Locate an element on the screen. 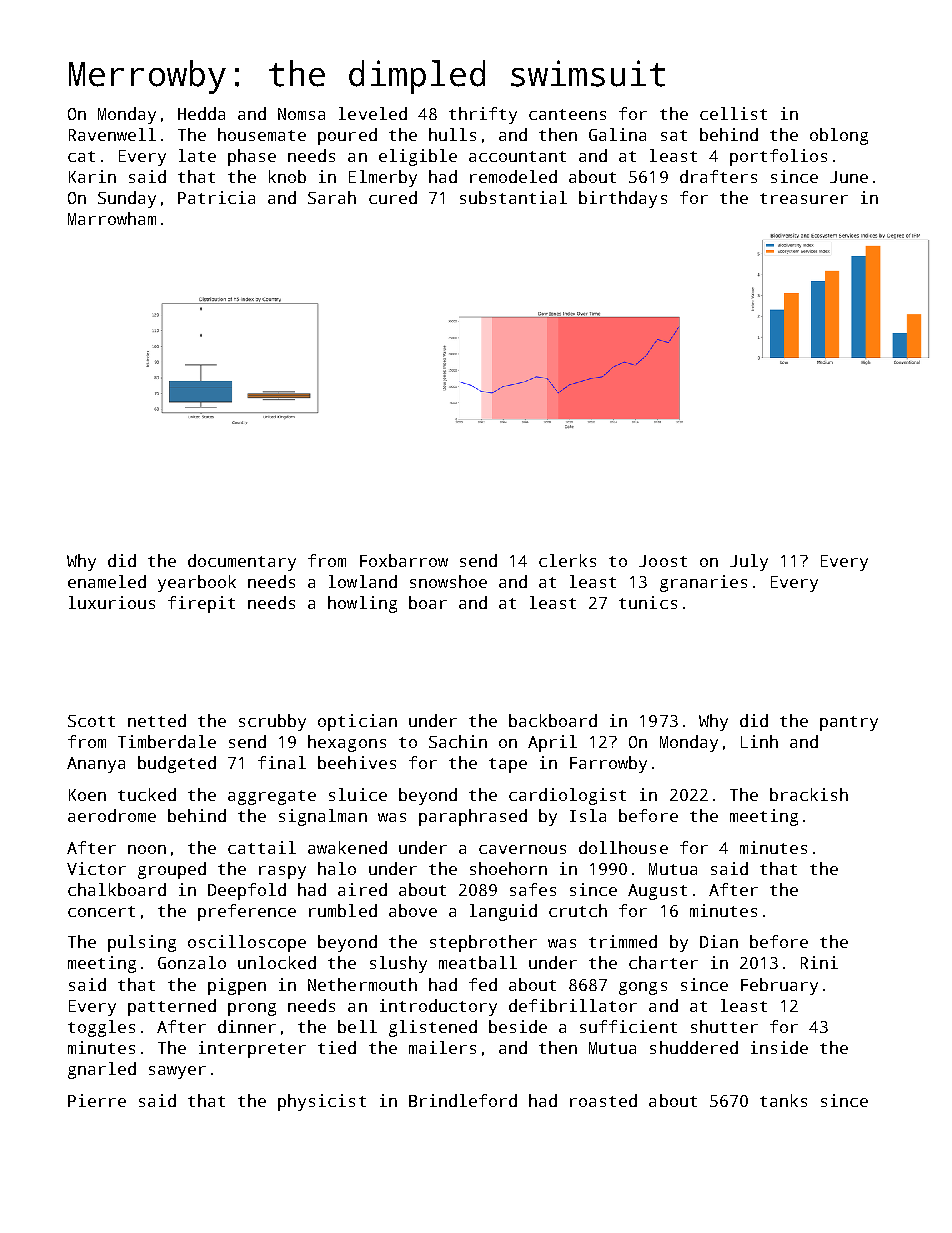 This screenshot has width=952, height=1233. cellist is located at coordinates (733, 113).
